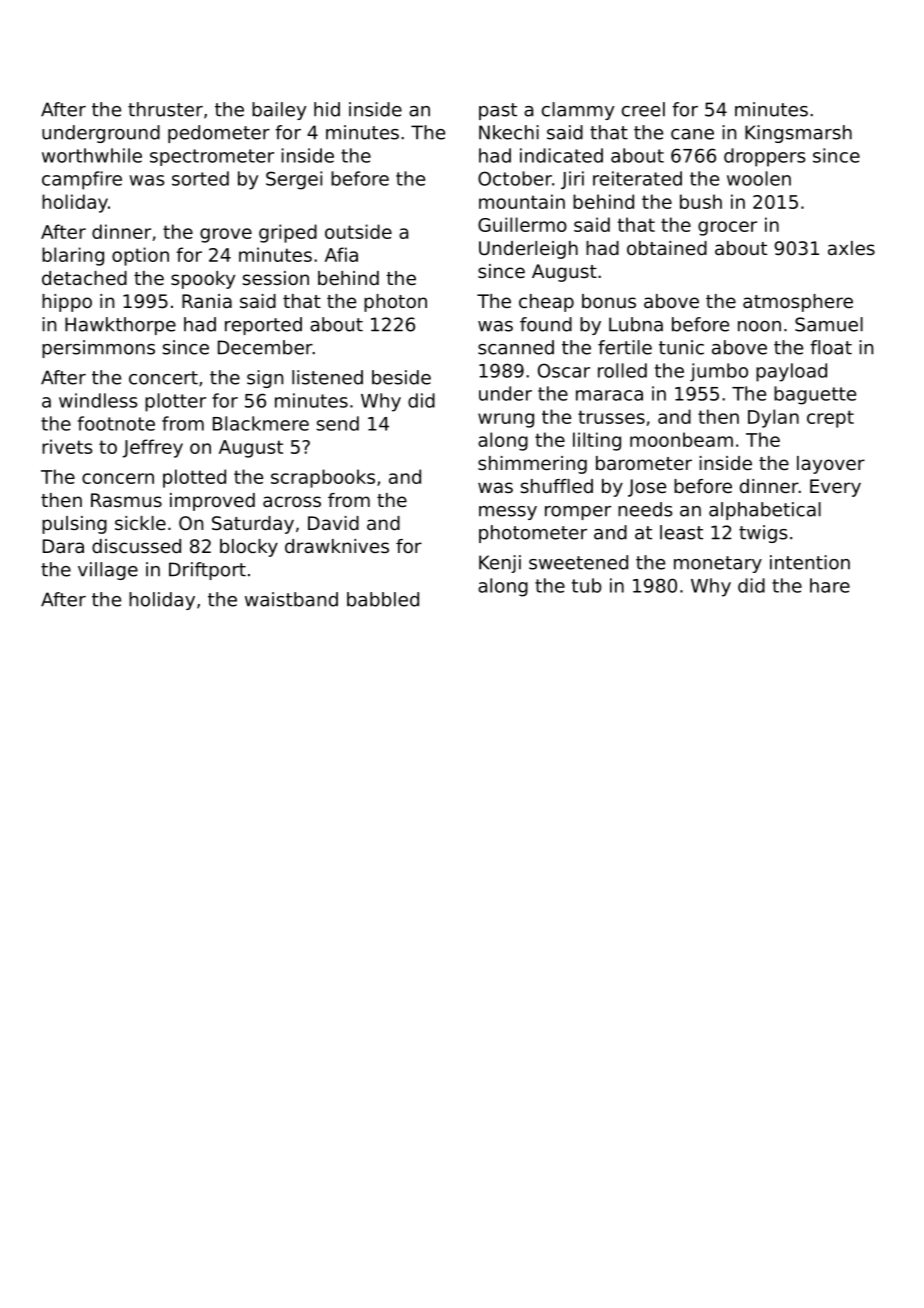 The image size is (924, 1308). Describe the element at coordinates (291, 599) in the screenshot. I see `waistband` at that location.
